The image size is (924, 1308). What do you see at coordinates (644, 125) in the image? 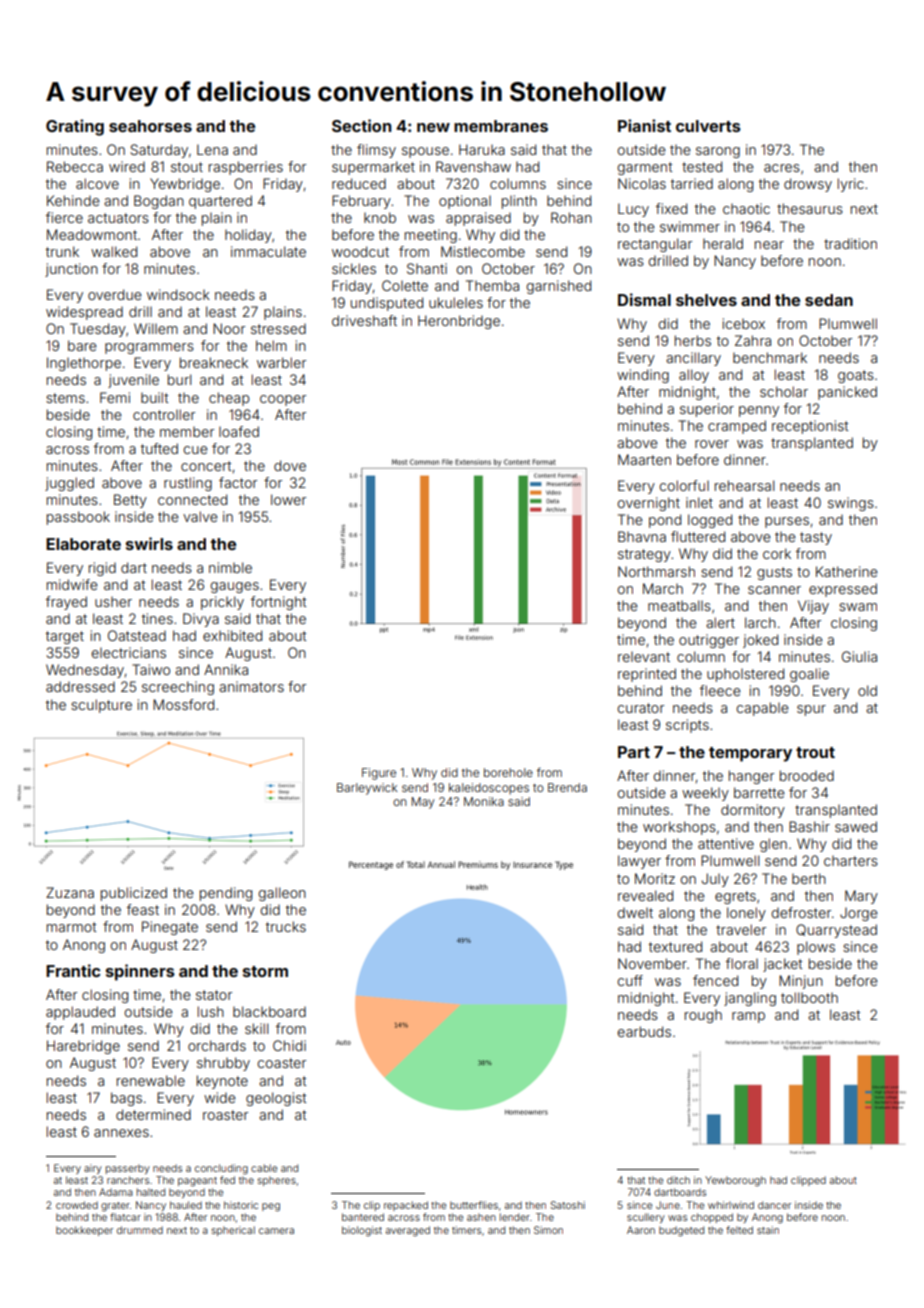
I see `Pianist` at bounding box center [644, 125].
